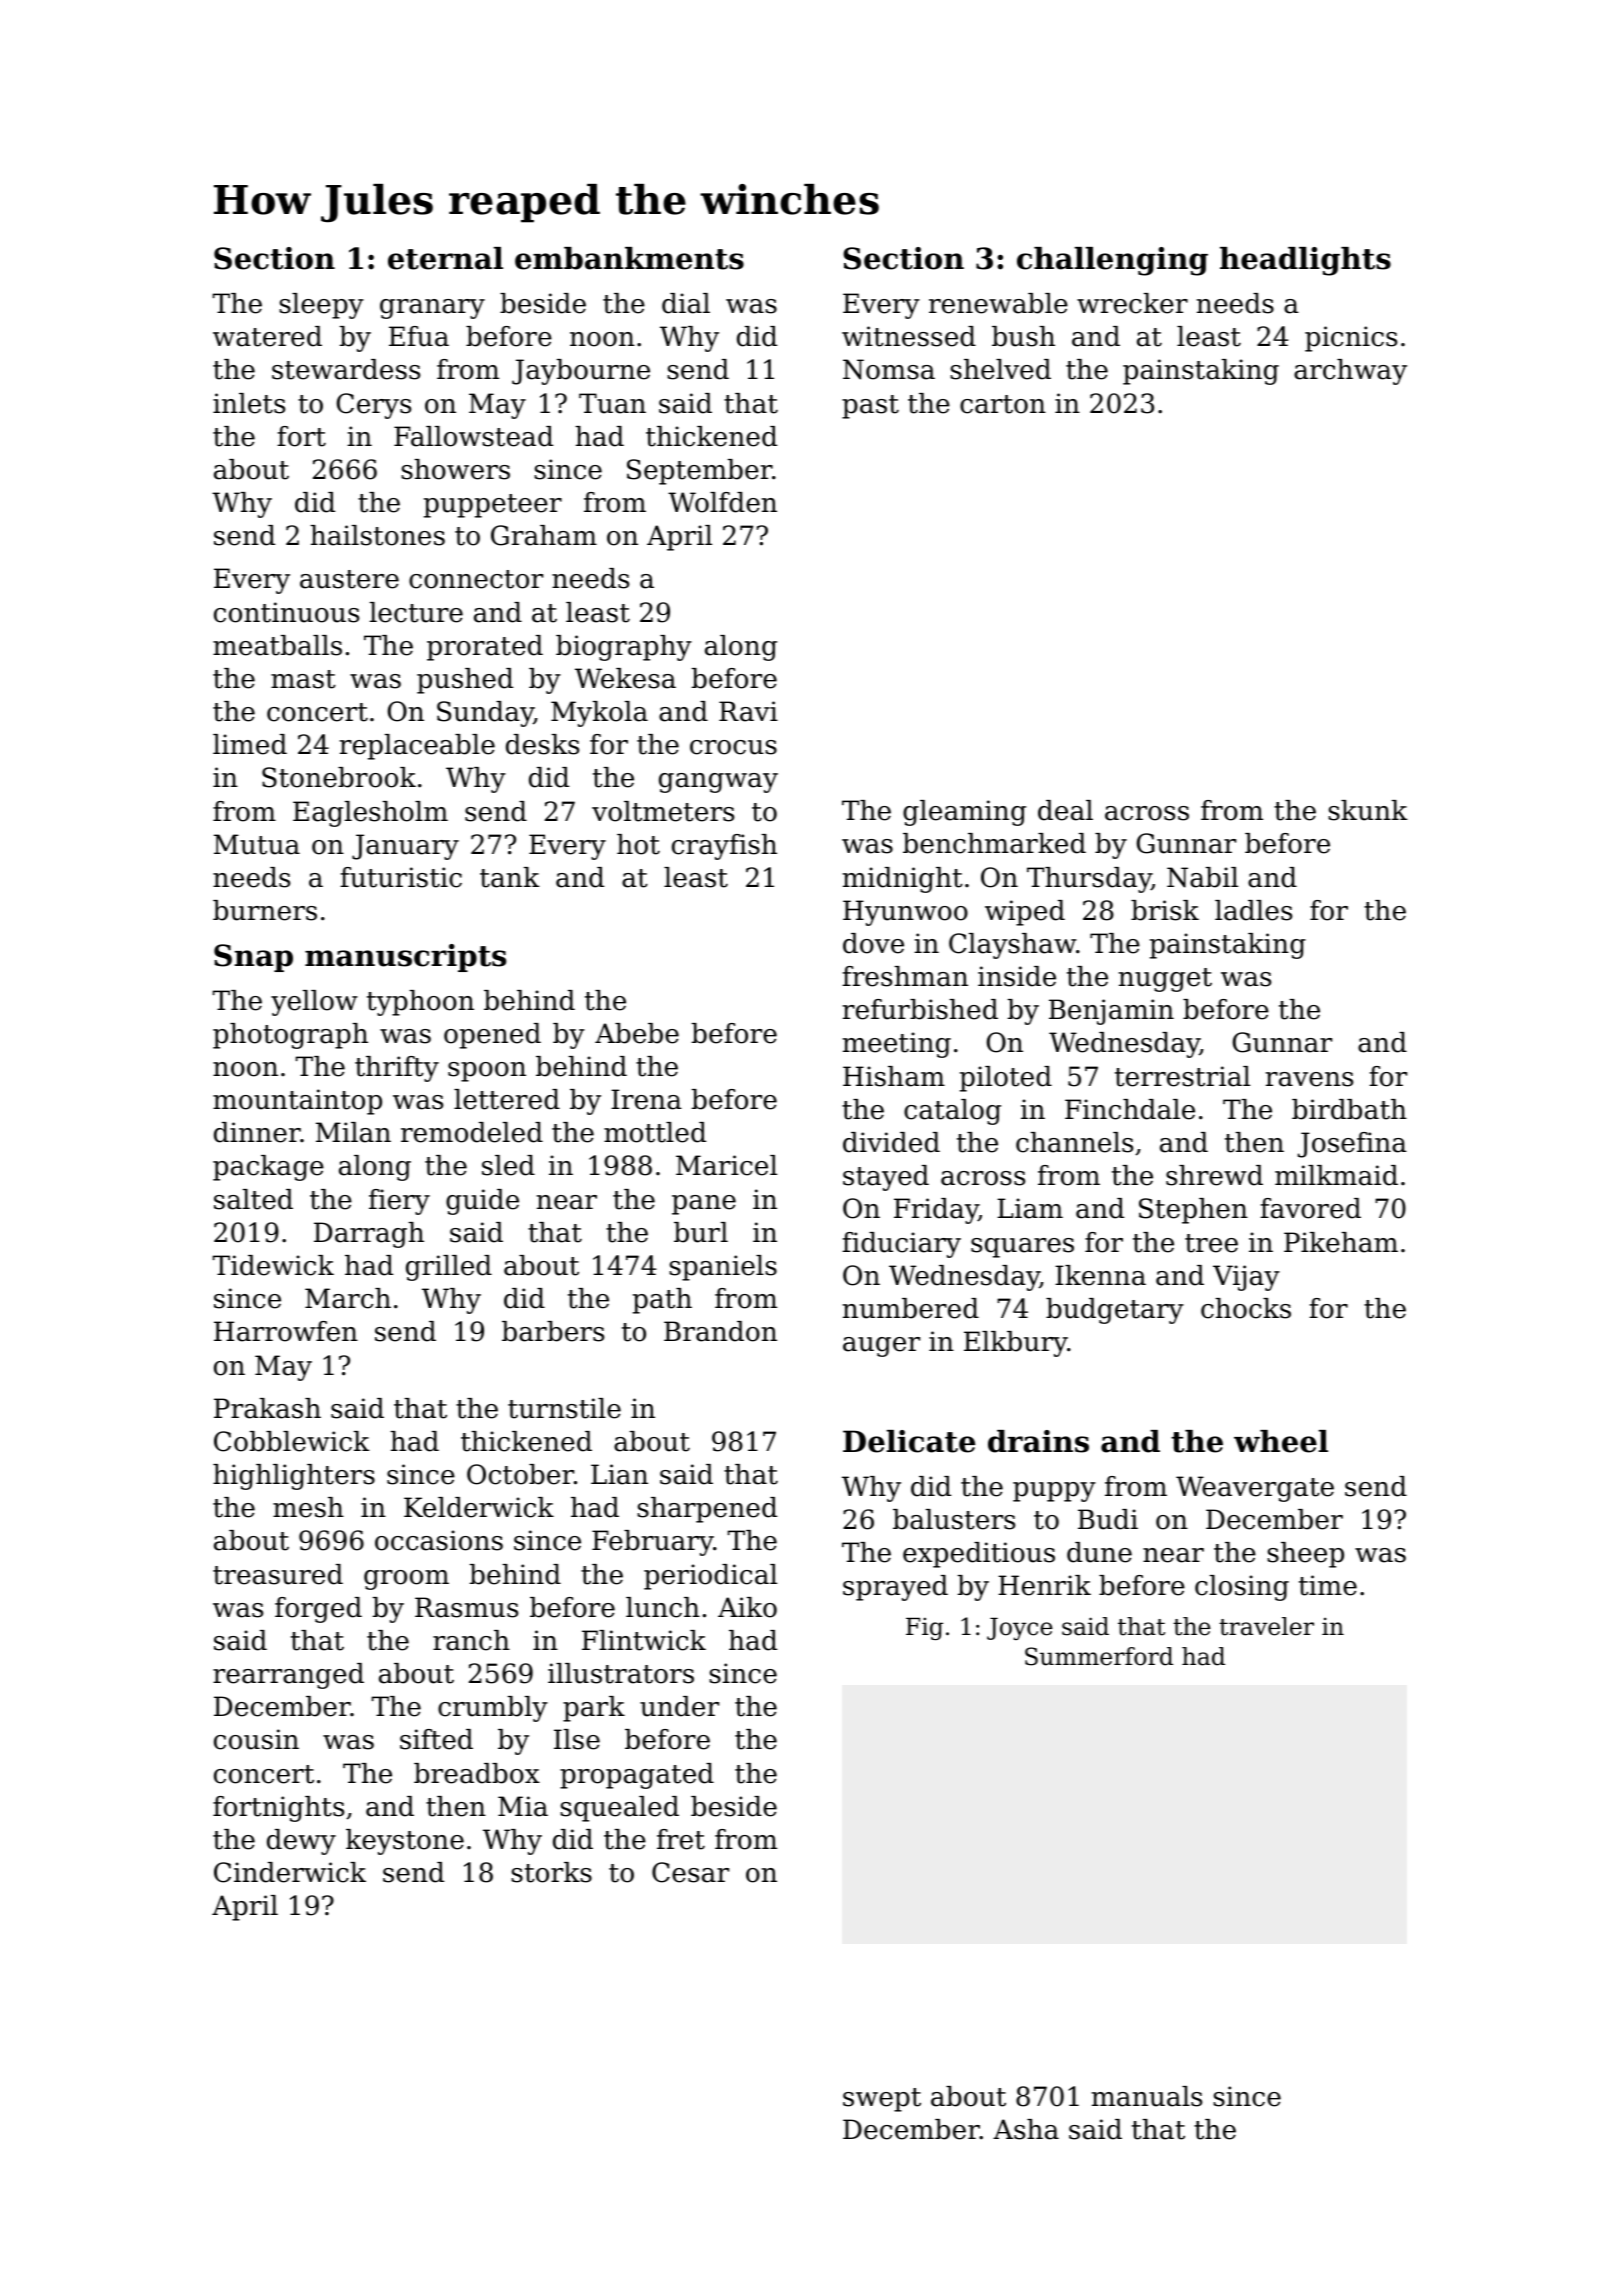  I want to click on Ravi, so click(748, 711).
